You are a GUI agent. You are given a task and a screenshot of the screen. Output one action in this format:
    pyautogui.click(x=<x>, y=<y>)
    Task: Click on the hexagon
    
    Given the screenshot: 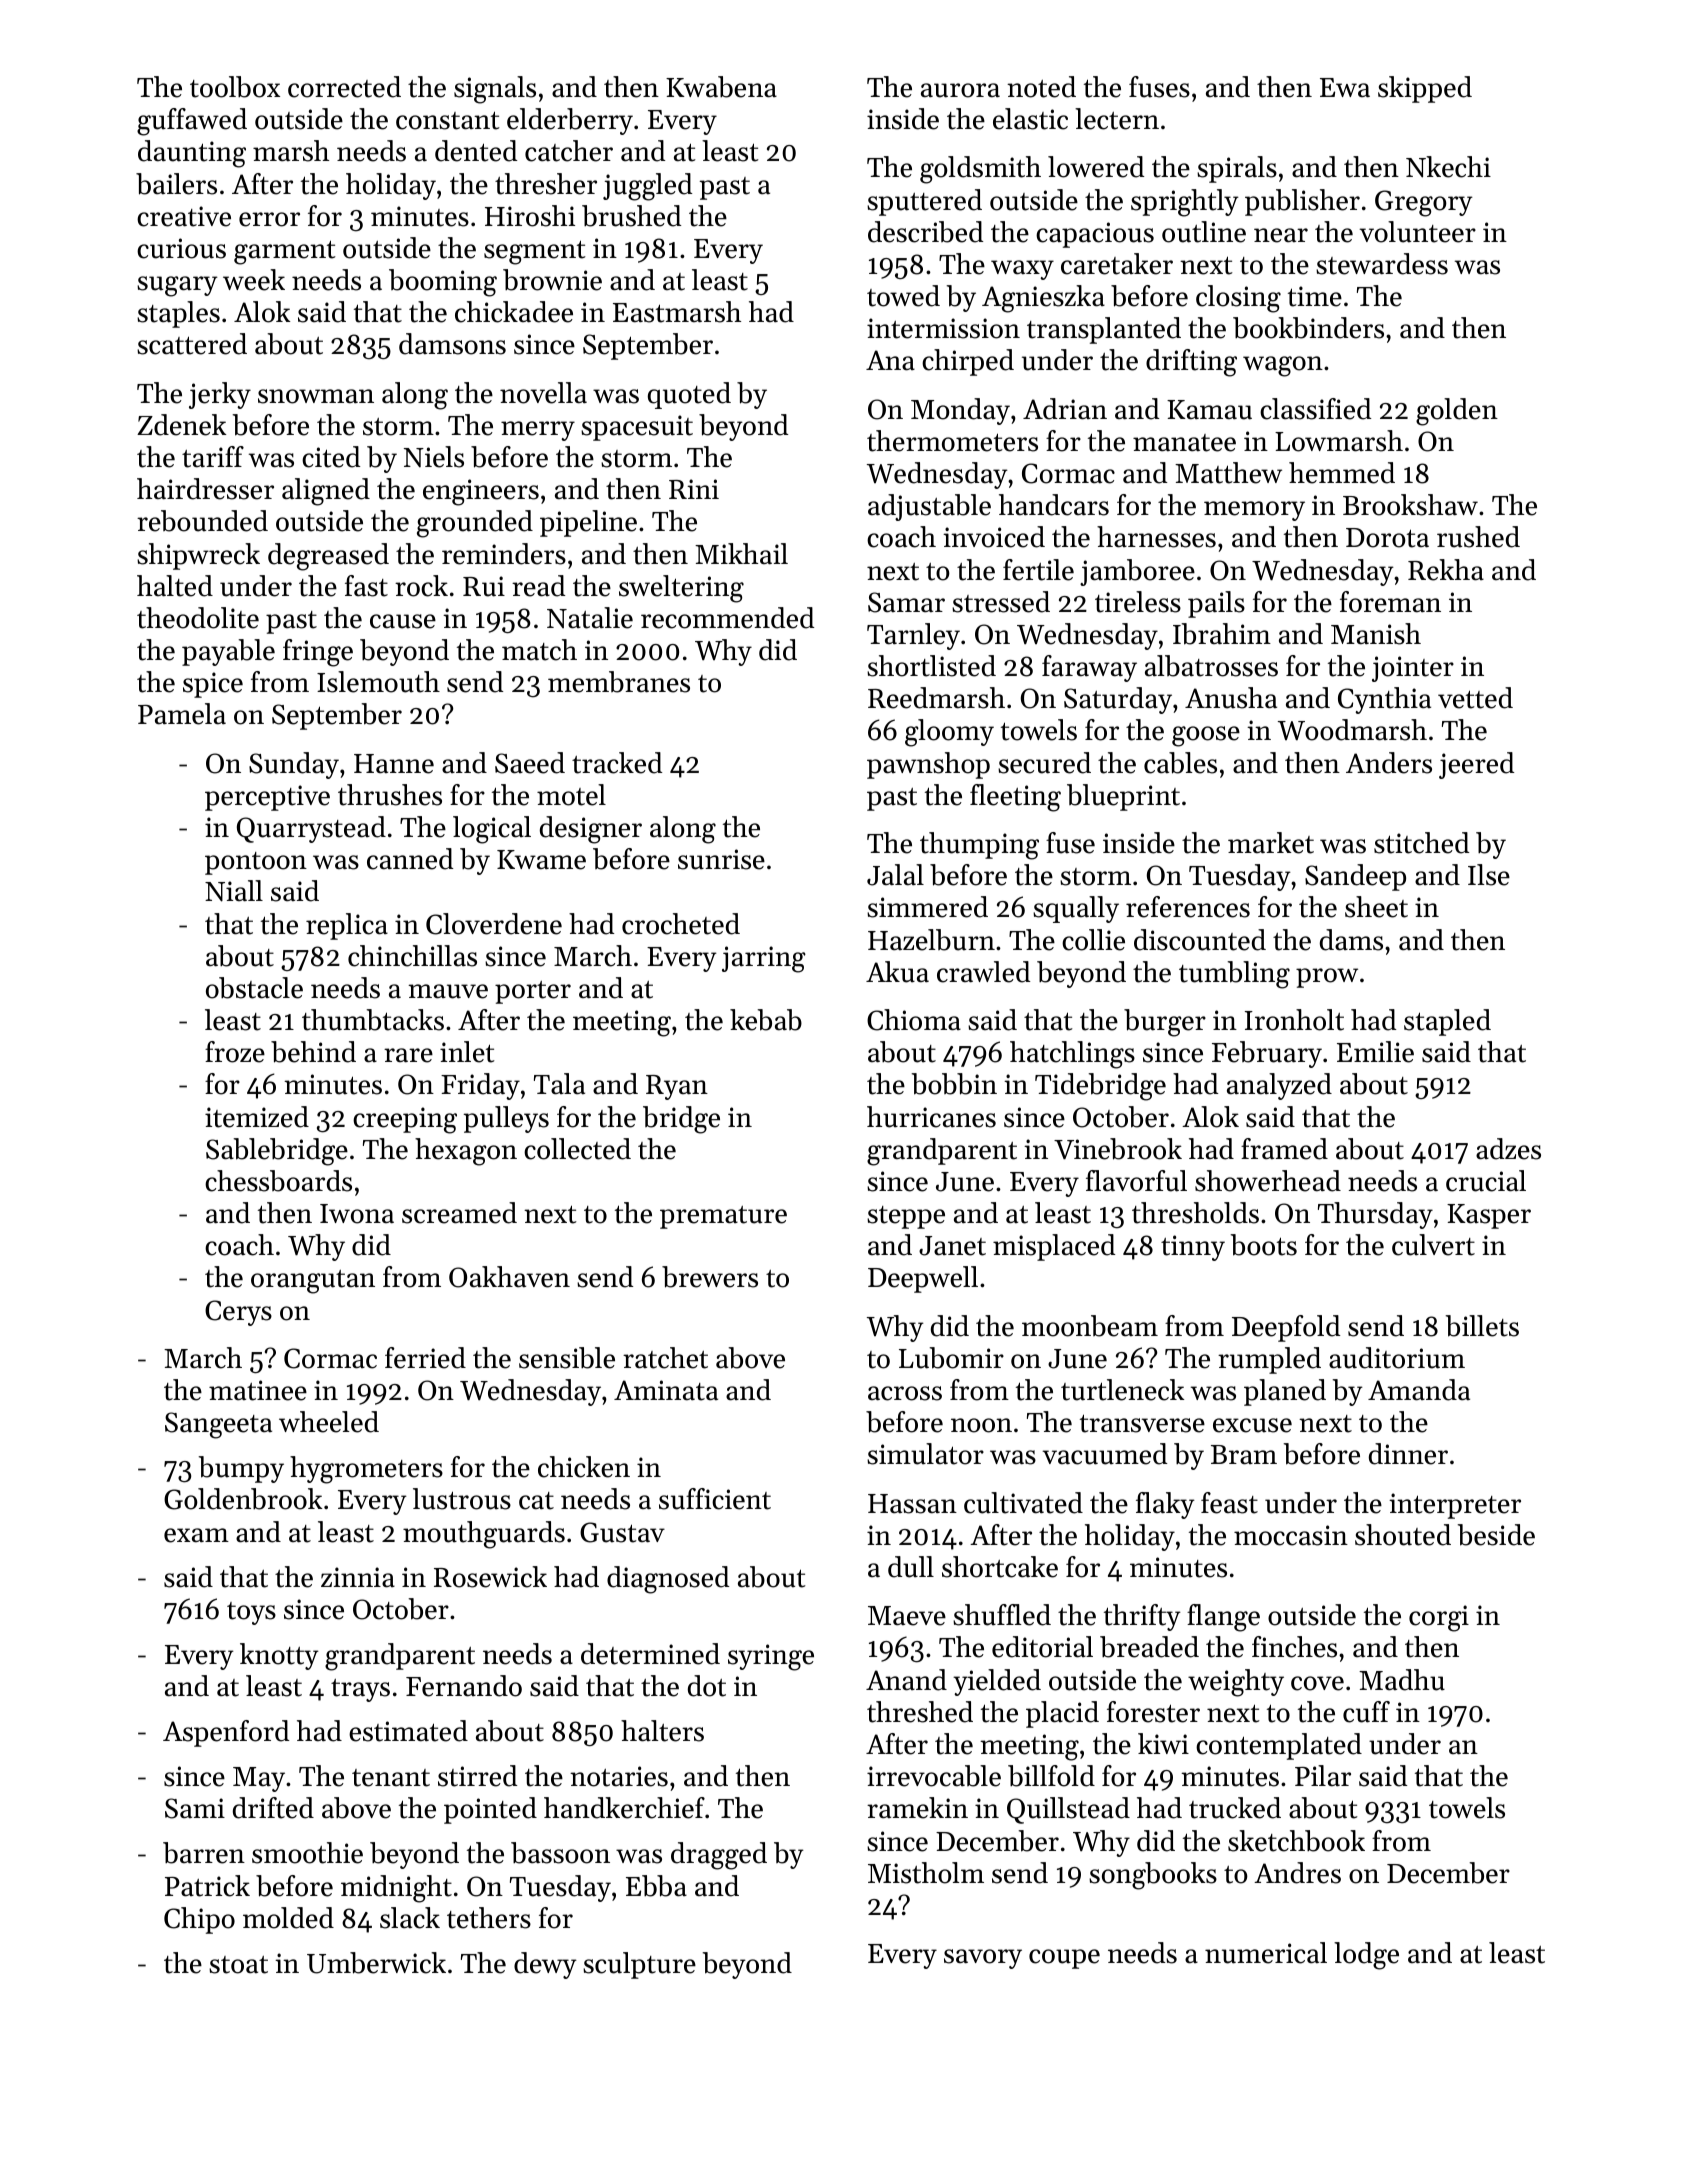 What is the action you would take?
    pyautogui.click(x=466, y=1152)
